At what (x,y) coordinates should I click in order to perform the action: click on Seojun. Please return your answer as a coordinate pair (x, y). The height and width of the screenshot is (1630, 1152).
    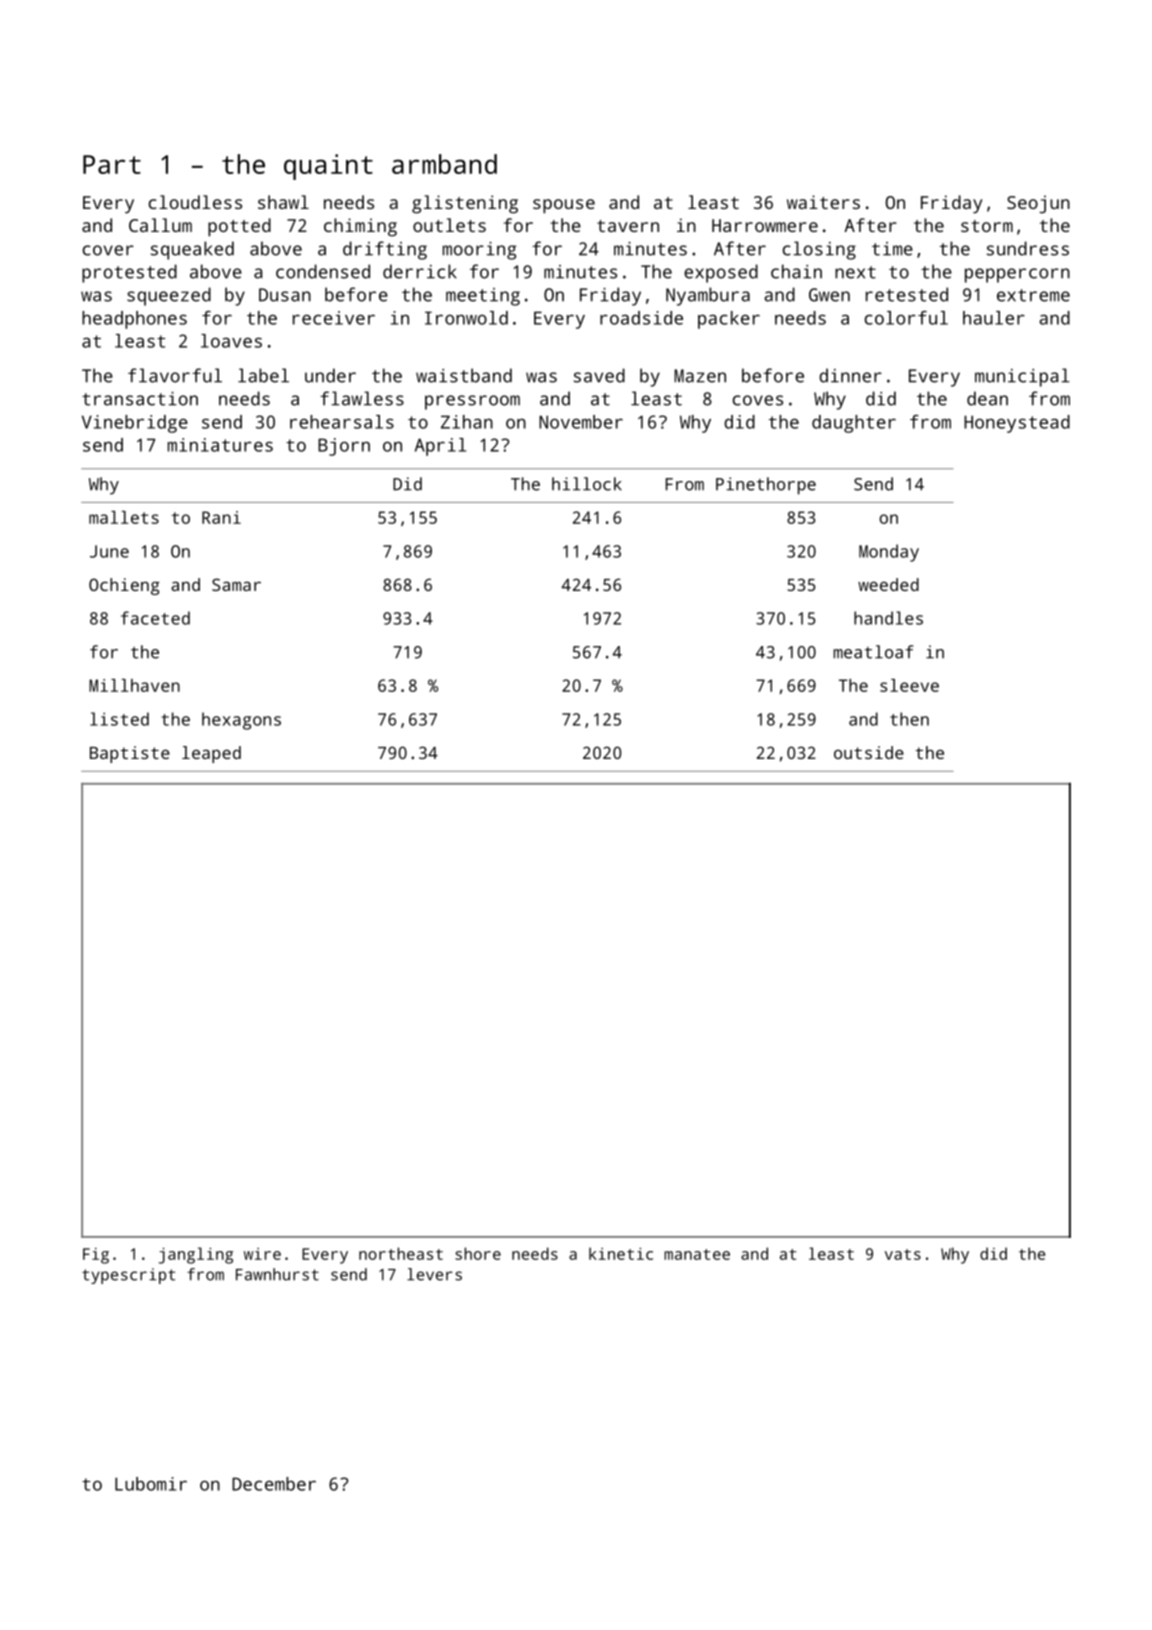
    Looking at the image, I should click on (1038, 204).
